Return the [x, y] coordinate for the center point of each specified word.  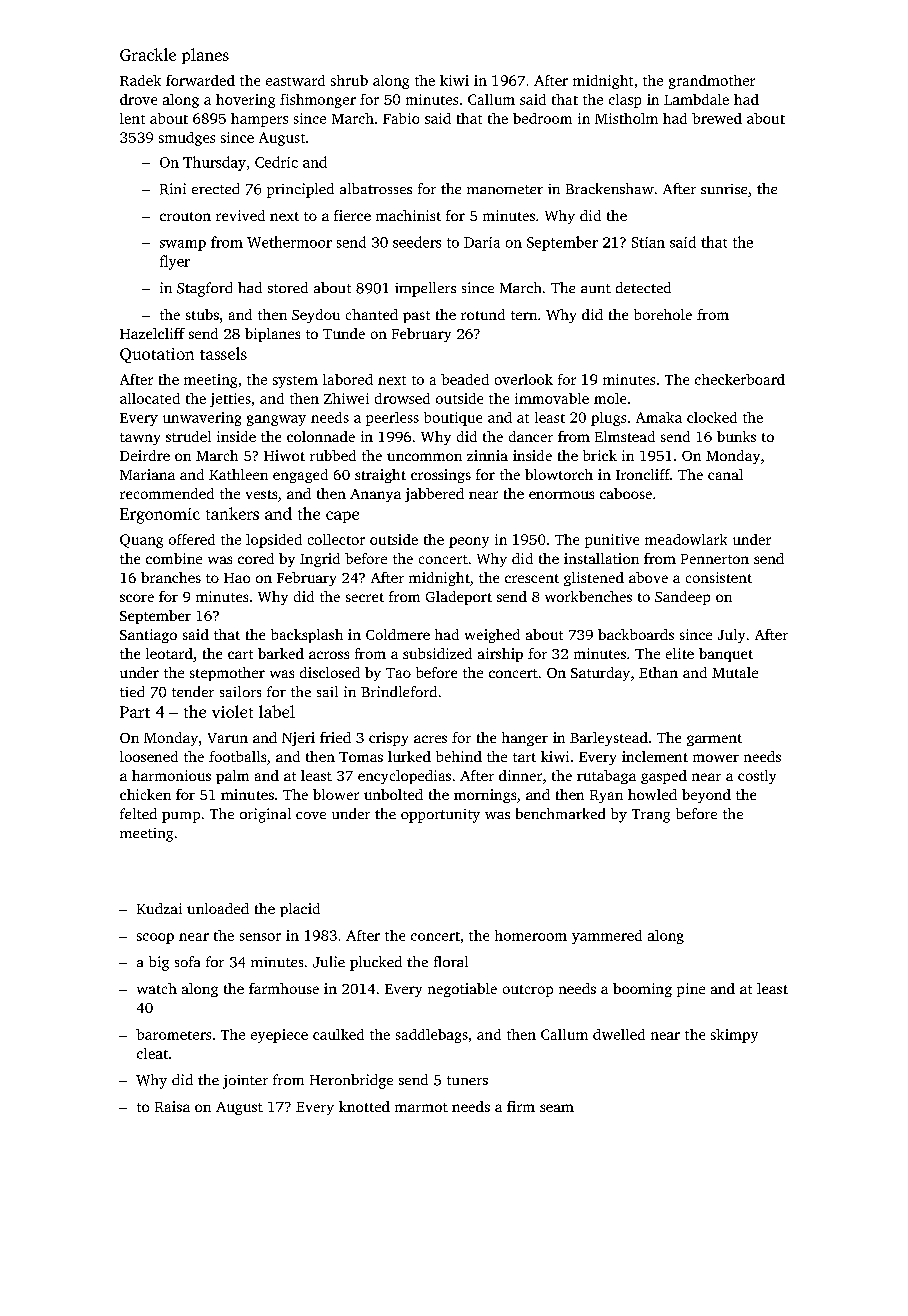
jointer [245, 1082]
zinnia [487, 455]
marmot [421, 1107]
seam [557, 1108]
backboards [636, 634]
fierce [352, 215]
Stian [648, 242]
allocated [150, 398]
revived [240, 215]
